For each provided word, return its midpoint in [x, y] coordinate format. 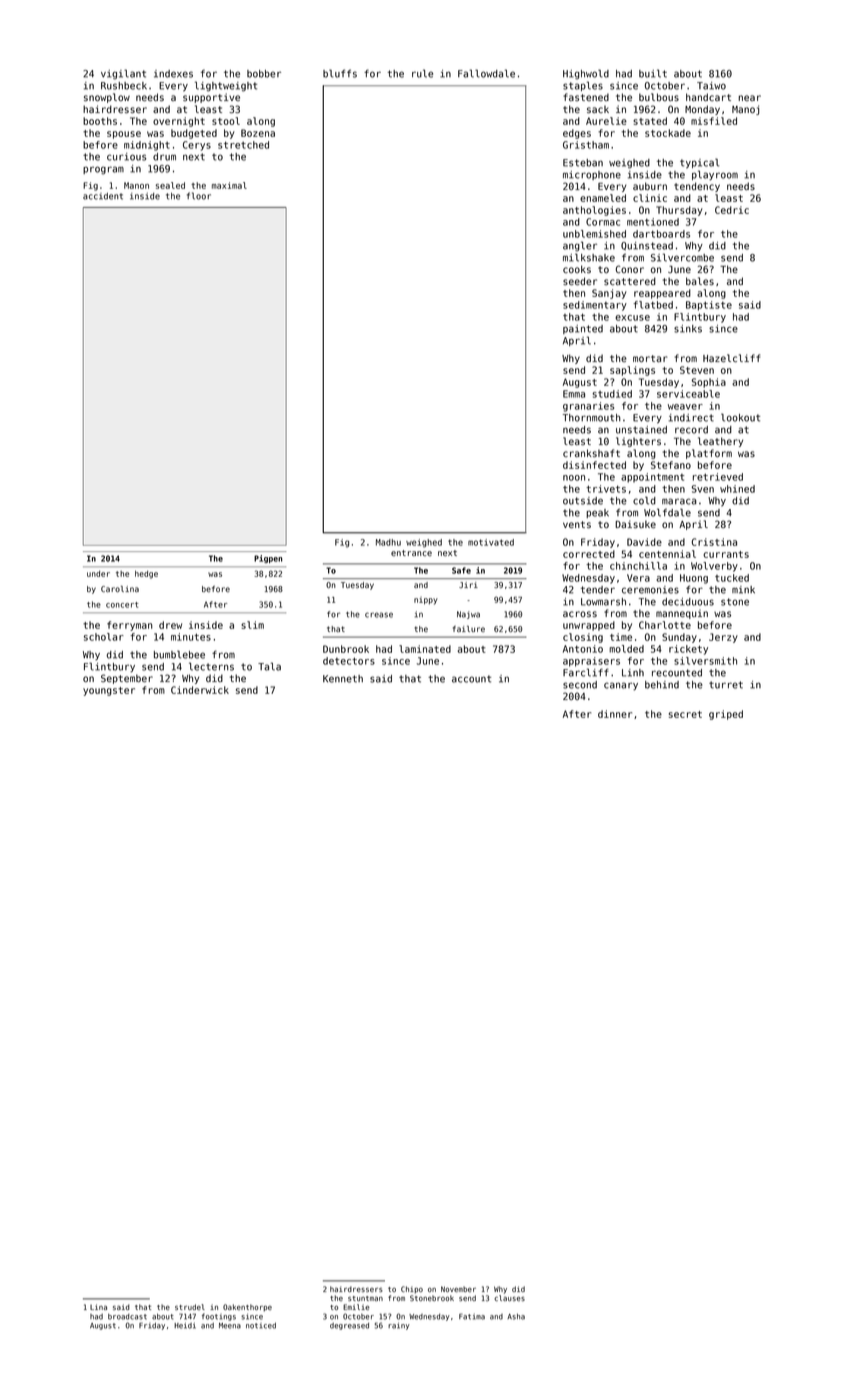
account [471, 679]
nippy [426, 601]
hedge [146, 575]
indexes [173, 74]
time [621, 637]
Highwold [586, 74]
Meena [230, 1326]
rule [422, 73]
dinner [615, 714]
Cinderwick [200, 690]
